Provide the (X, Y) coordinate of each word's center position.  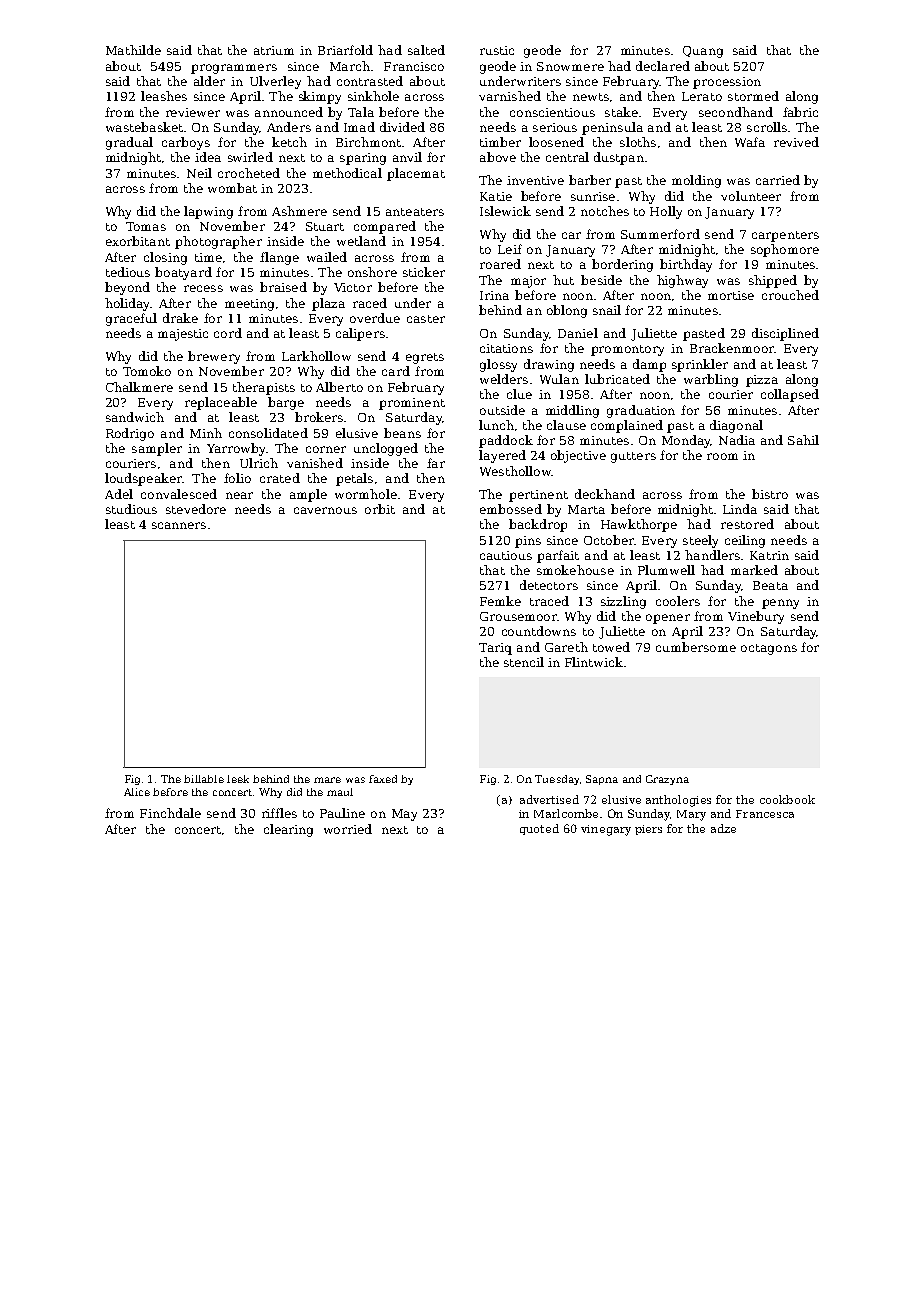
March (350, 66)
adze (723, 828)
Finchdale (170, 813)
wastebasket (144, 127)
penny (780, 604)
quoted (539, 829)
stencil (524, 662)
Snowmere (570, 66)
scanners (179, 525)
